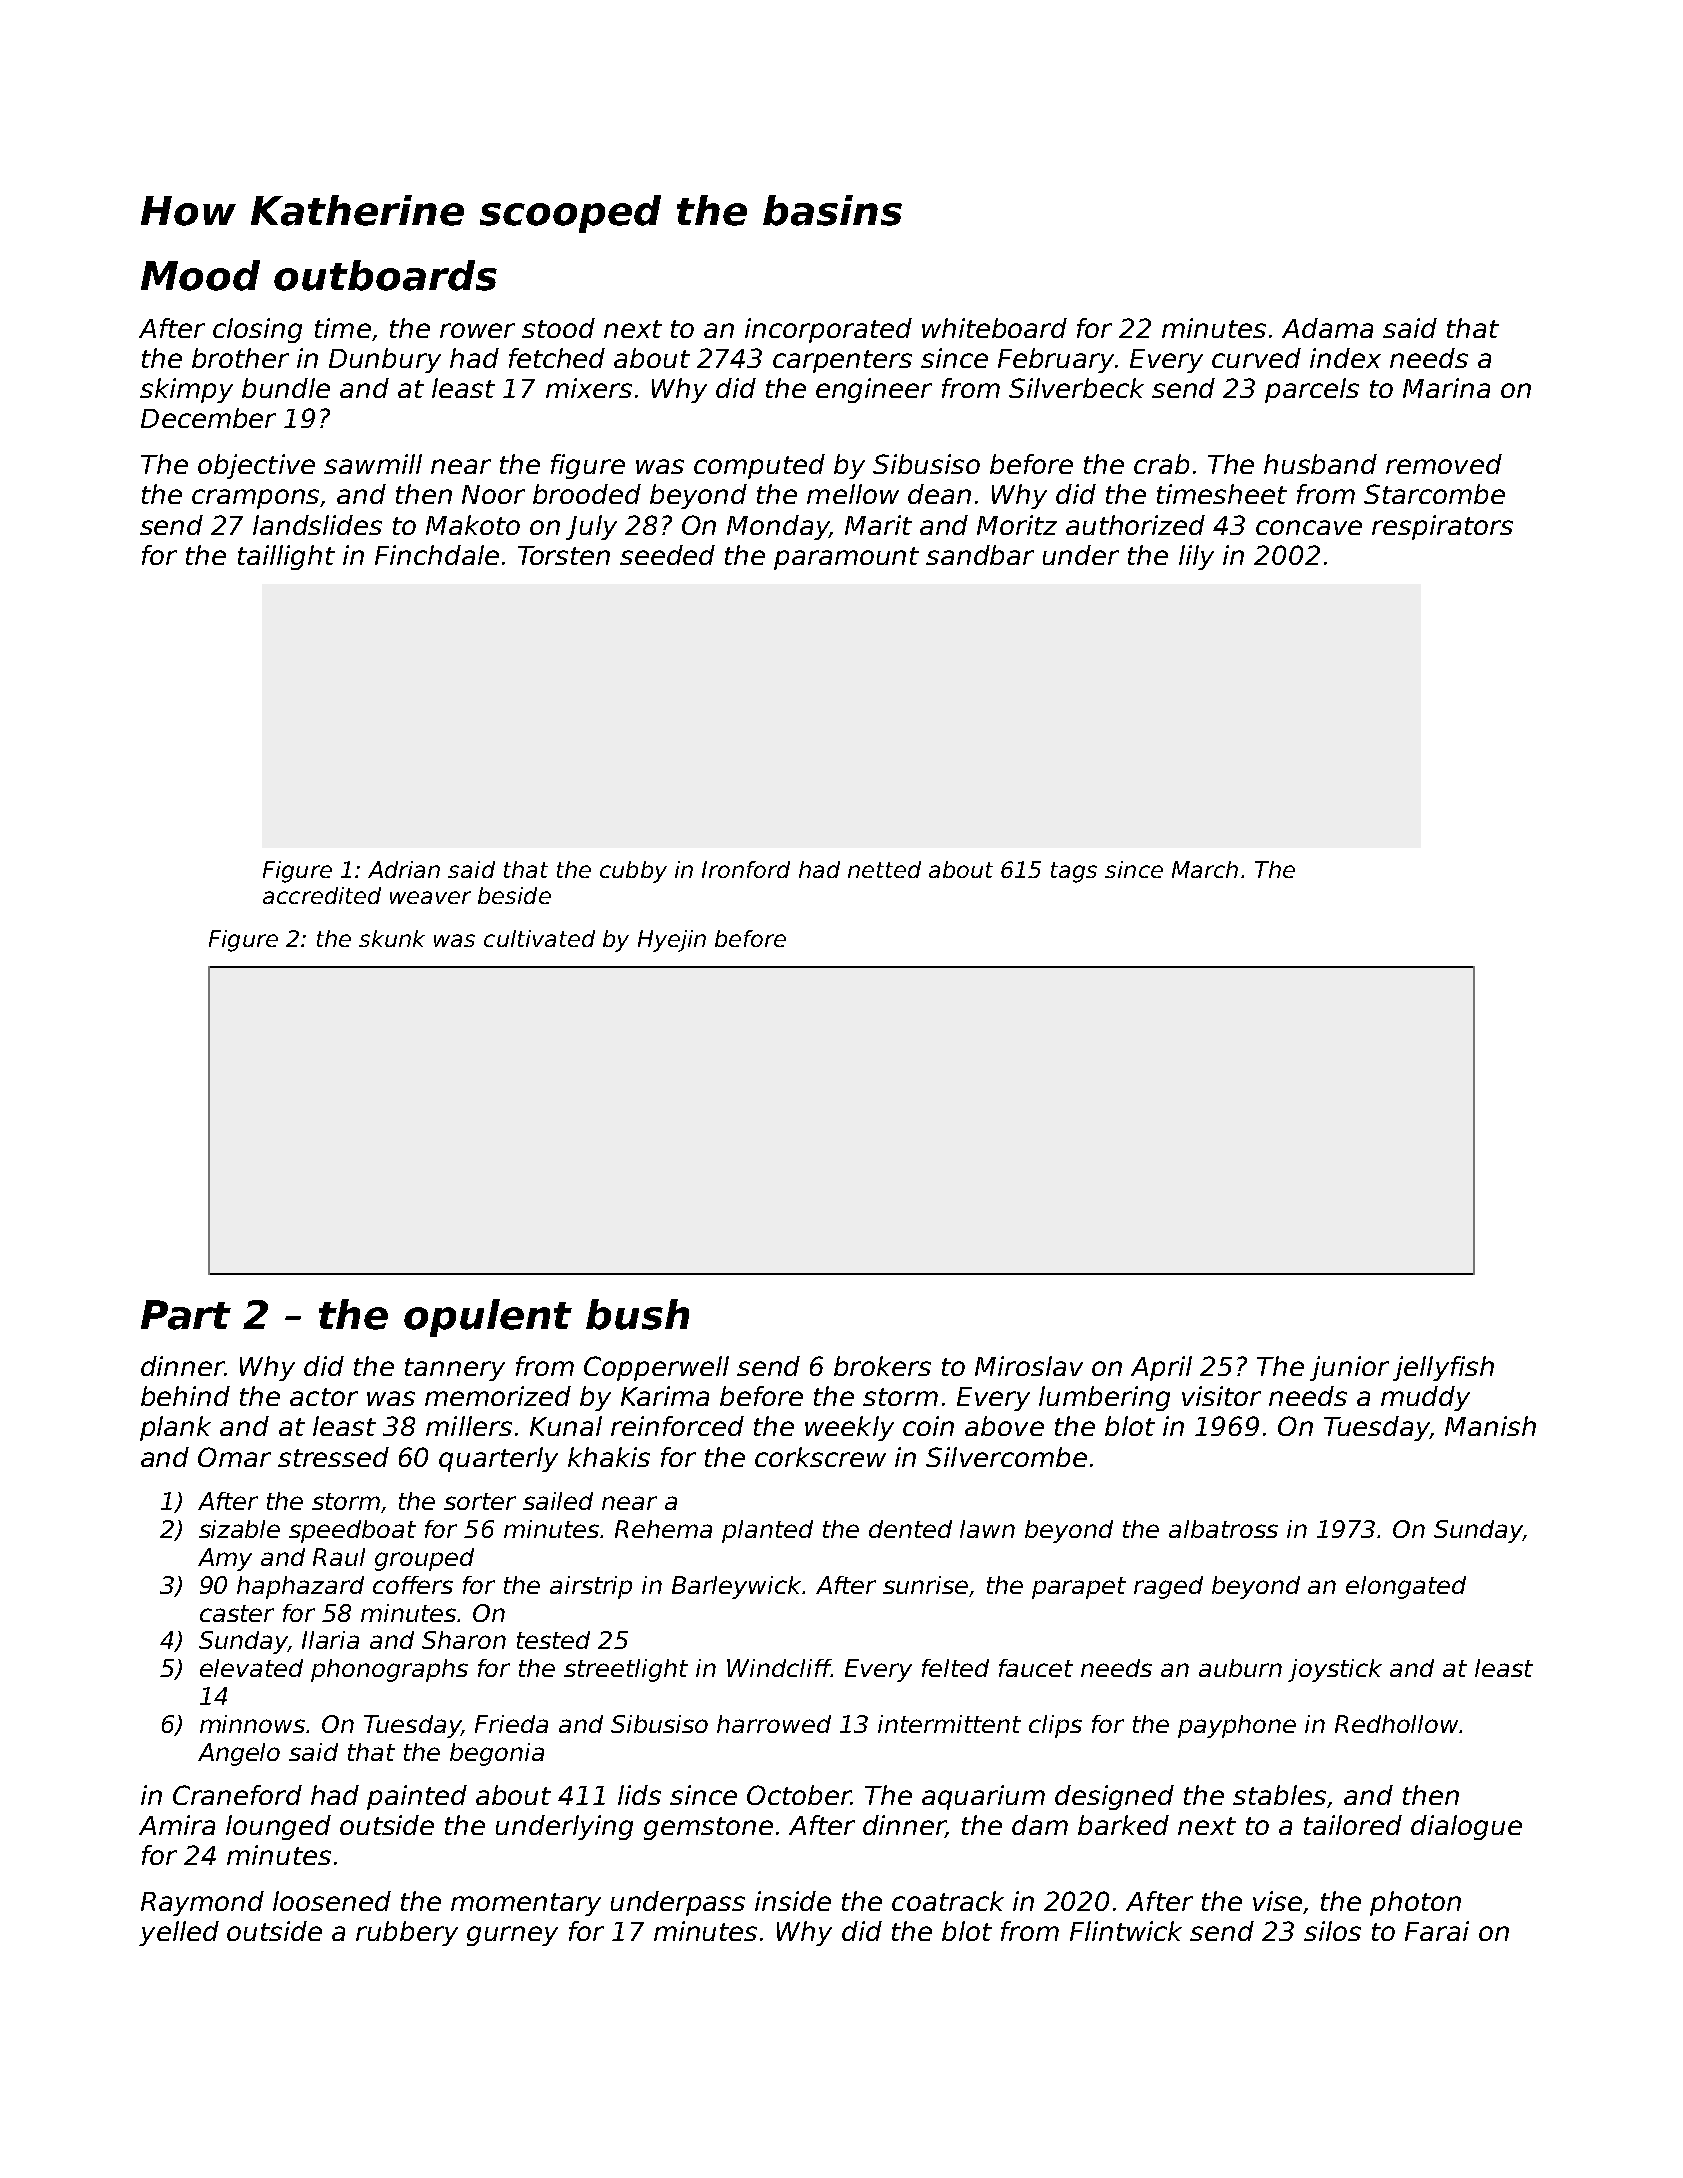 The image size is (1683, 2178). I want to click on Hyejin, so click(672, 941).
